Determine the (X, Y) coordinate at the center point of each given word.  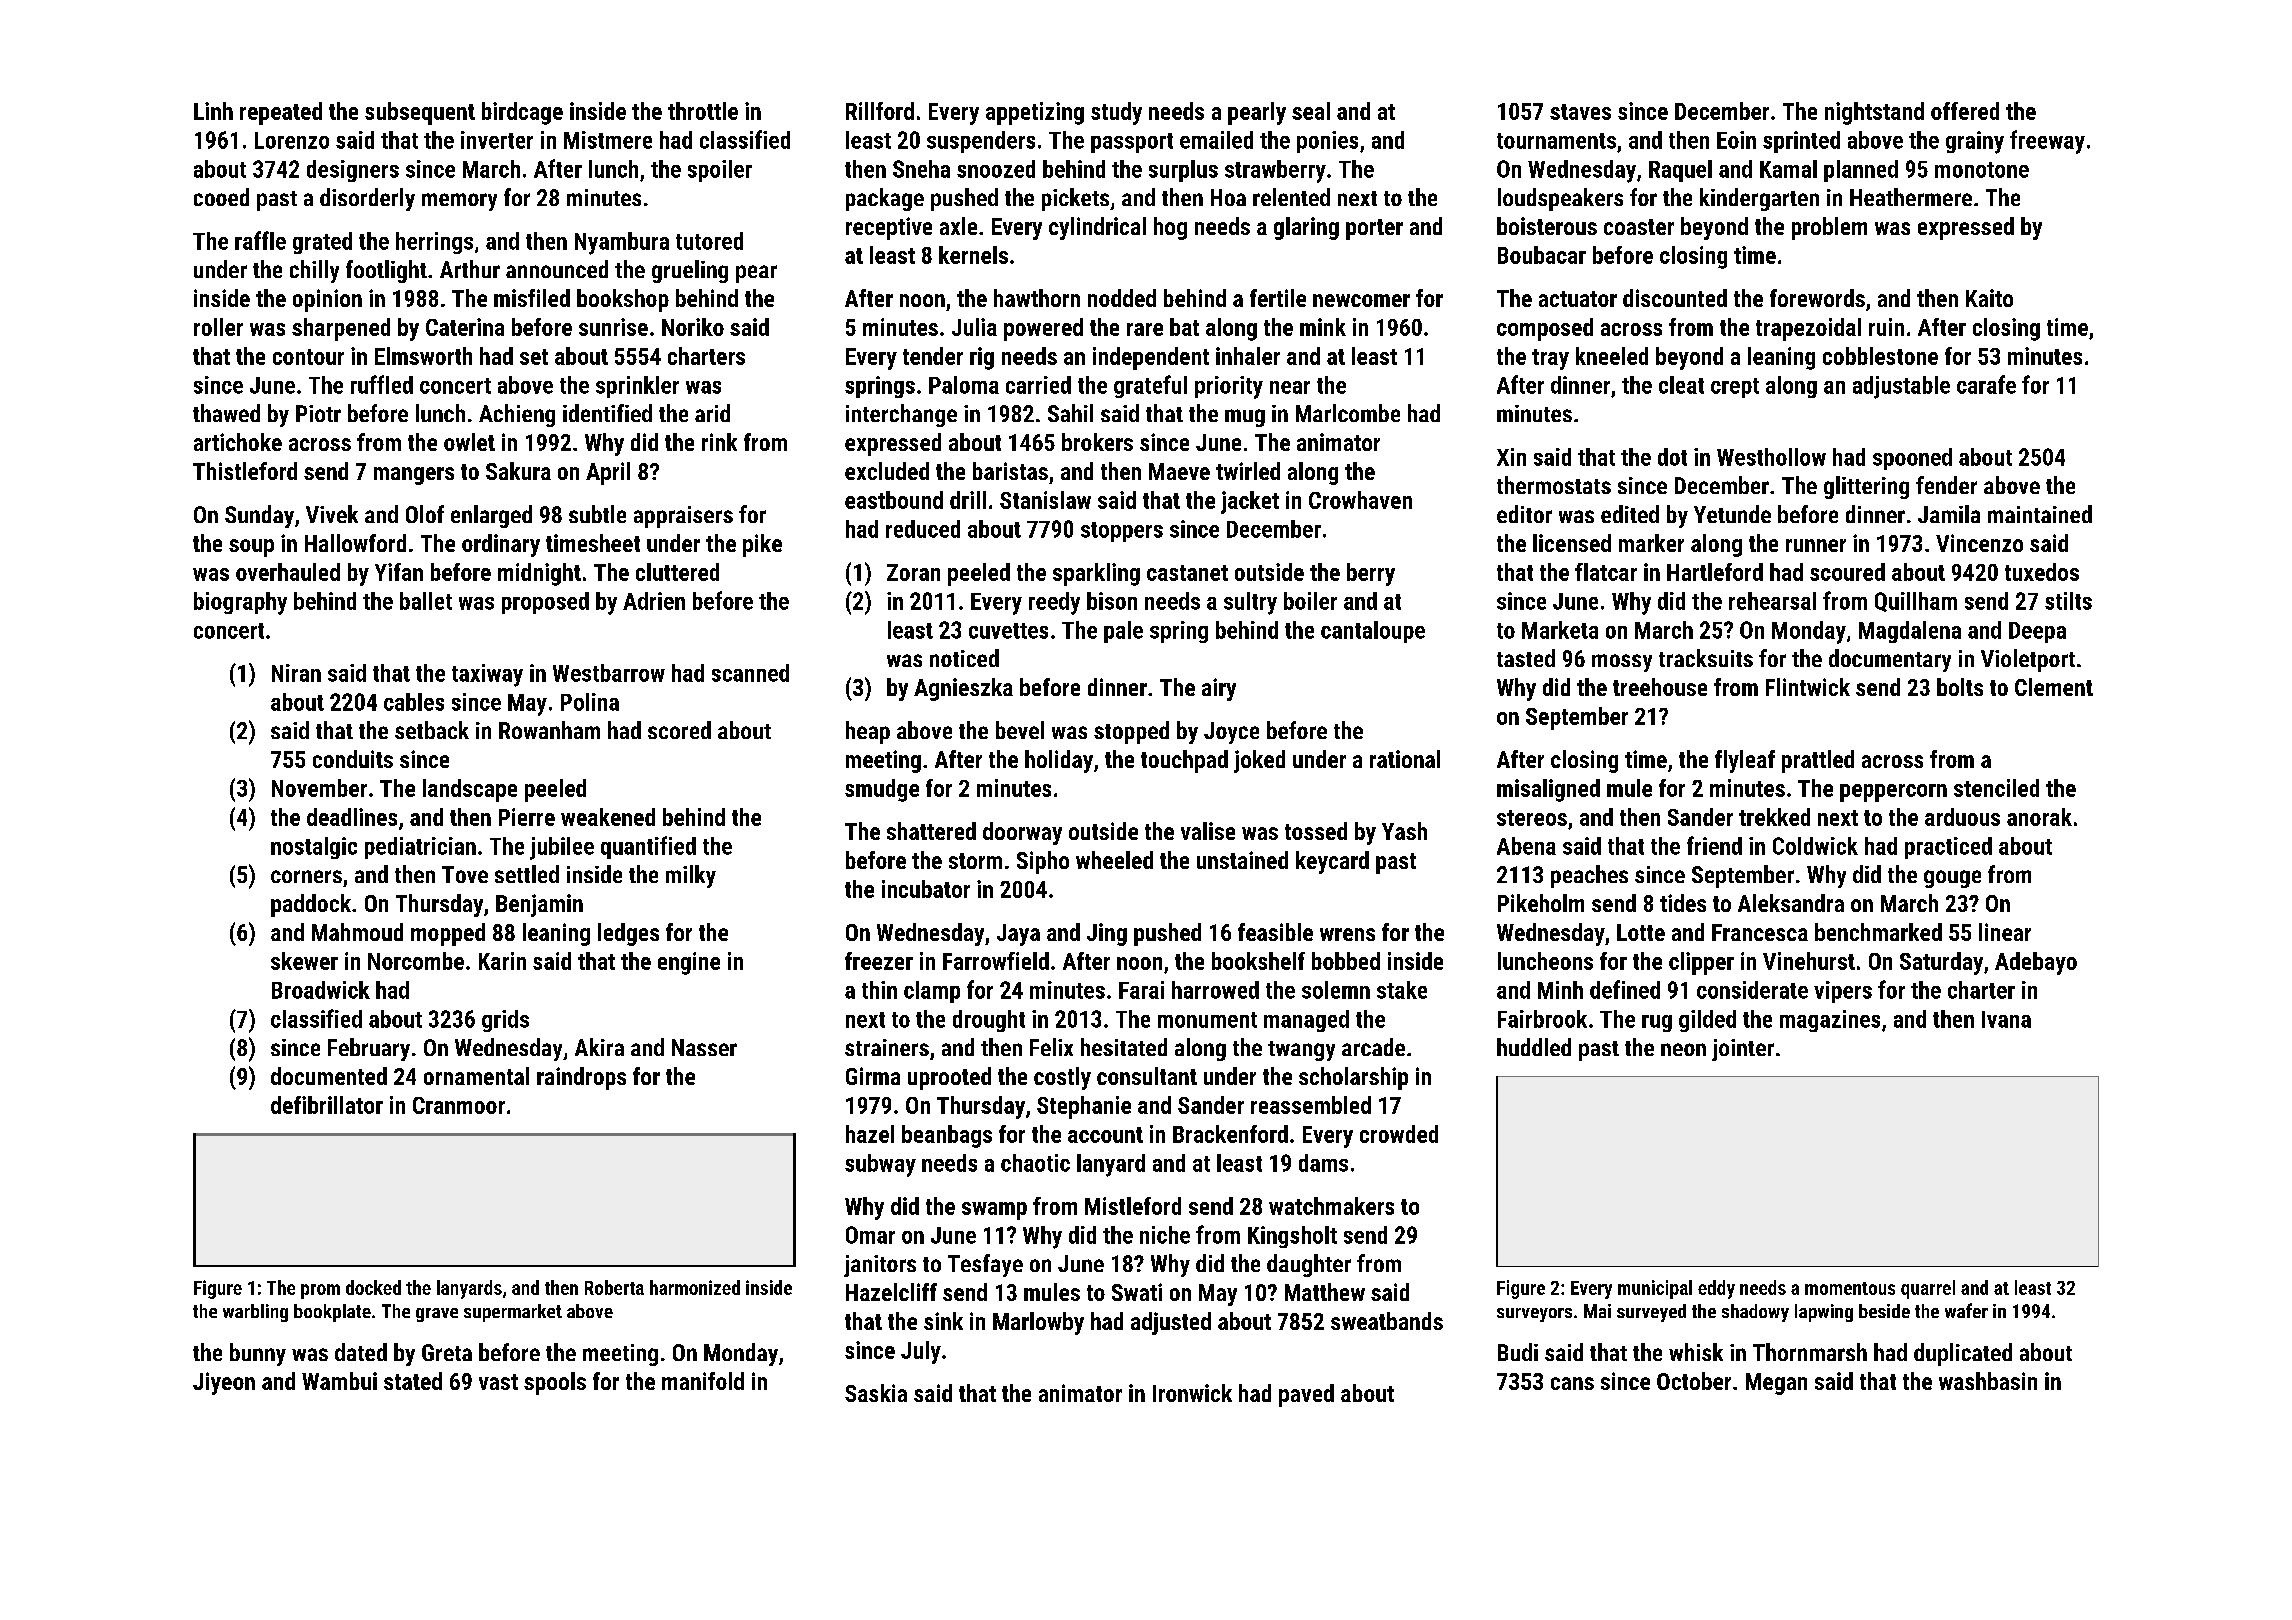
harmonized (695, 1287)
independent (1151, 358)
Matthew (1325, 1292)
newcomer (1361, 300)
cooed (221, 197)
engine (689, 963)
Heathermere (1911, 197)
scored (679, 730)
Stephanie (1084, 1107)
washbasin (1988, 1381)
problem (1829, 228)
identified (607, 413)
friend (1714, 845)
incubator (926, 889)
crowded (1399, 1134)
